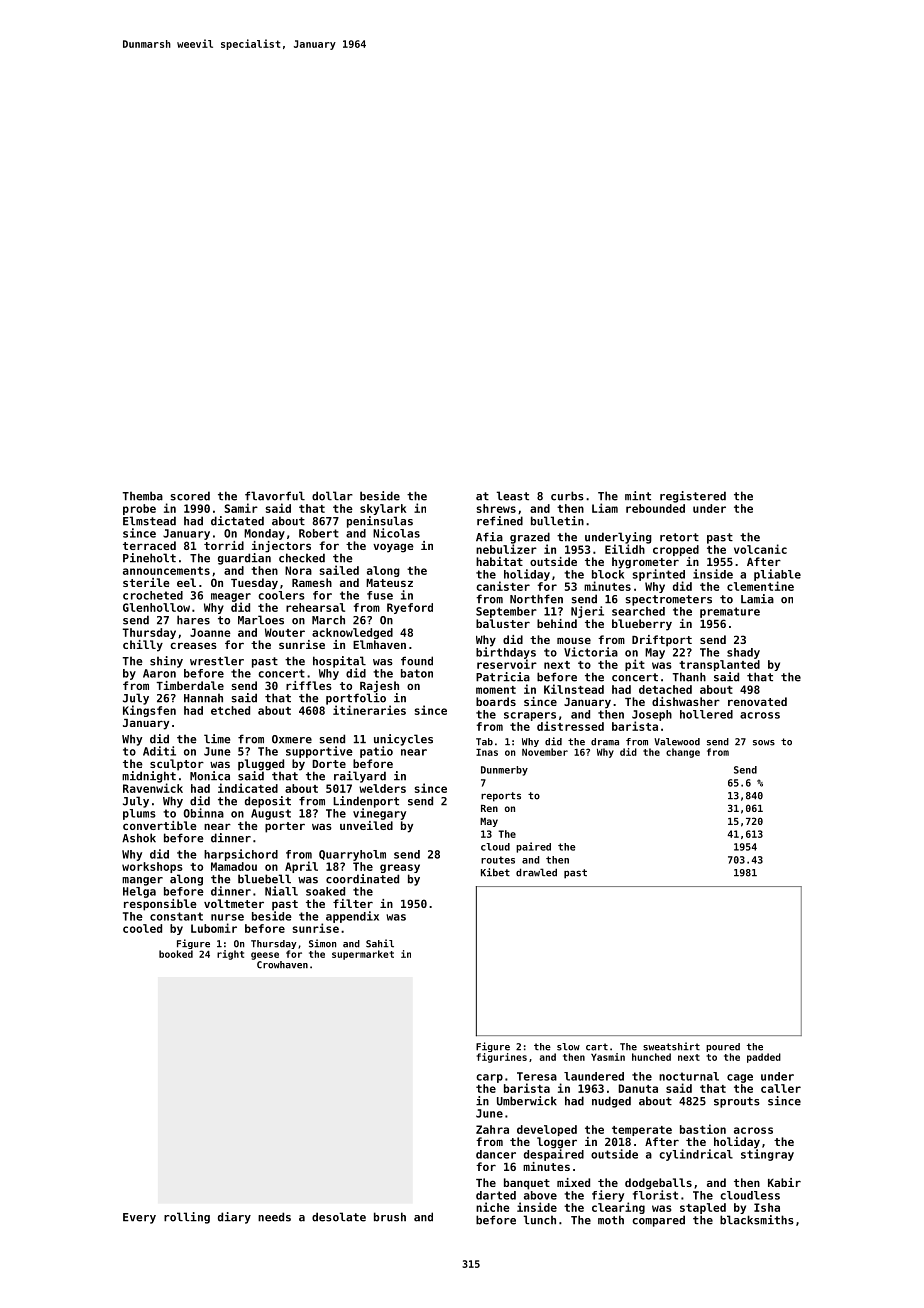 This page has height=1308, width=924. Describe the element at coordinates (274, 1217) in the page. I see `needs` at that location.
